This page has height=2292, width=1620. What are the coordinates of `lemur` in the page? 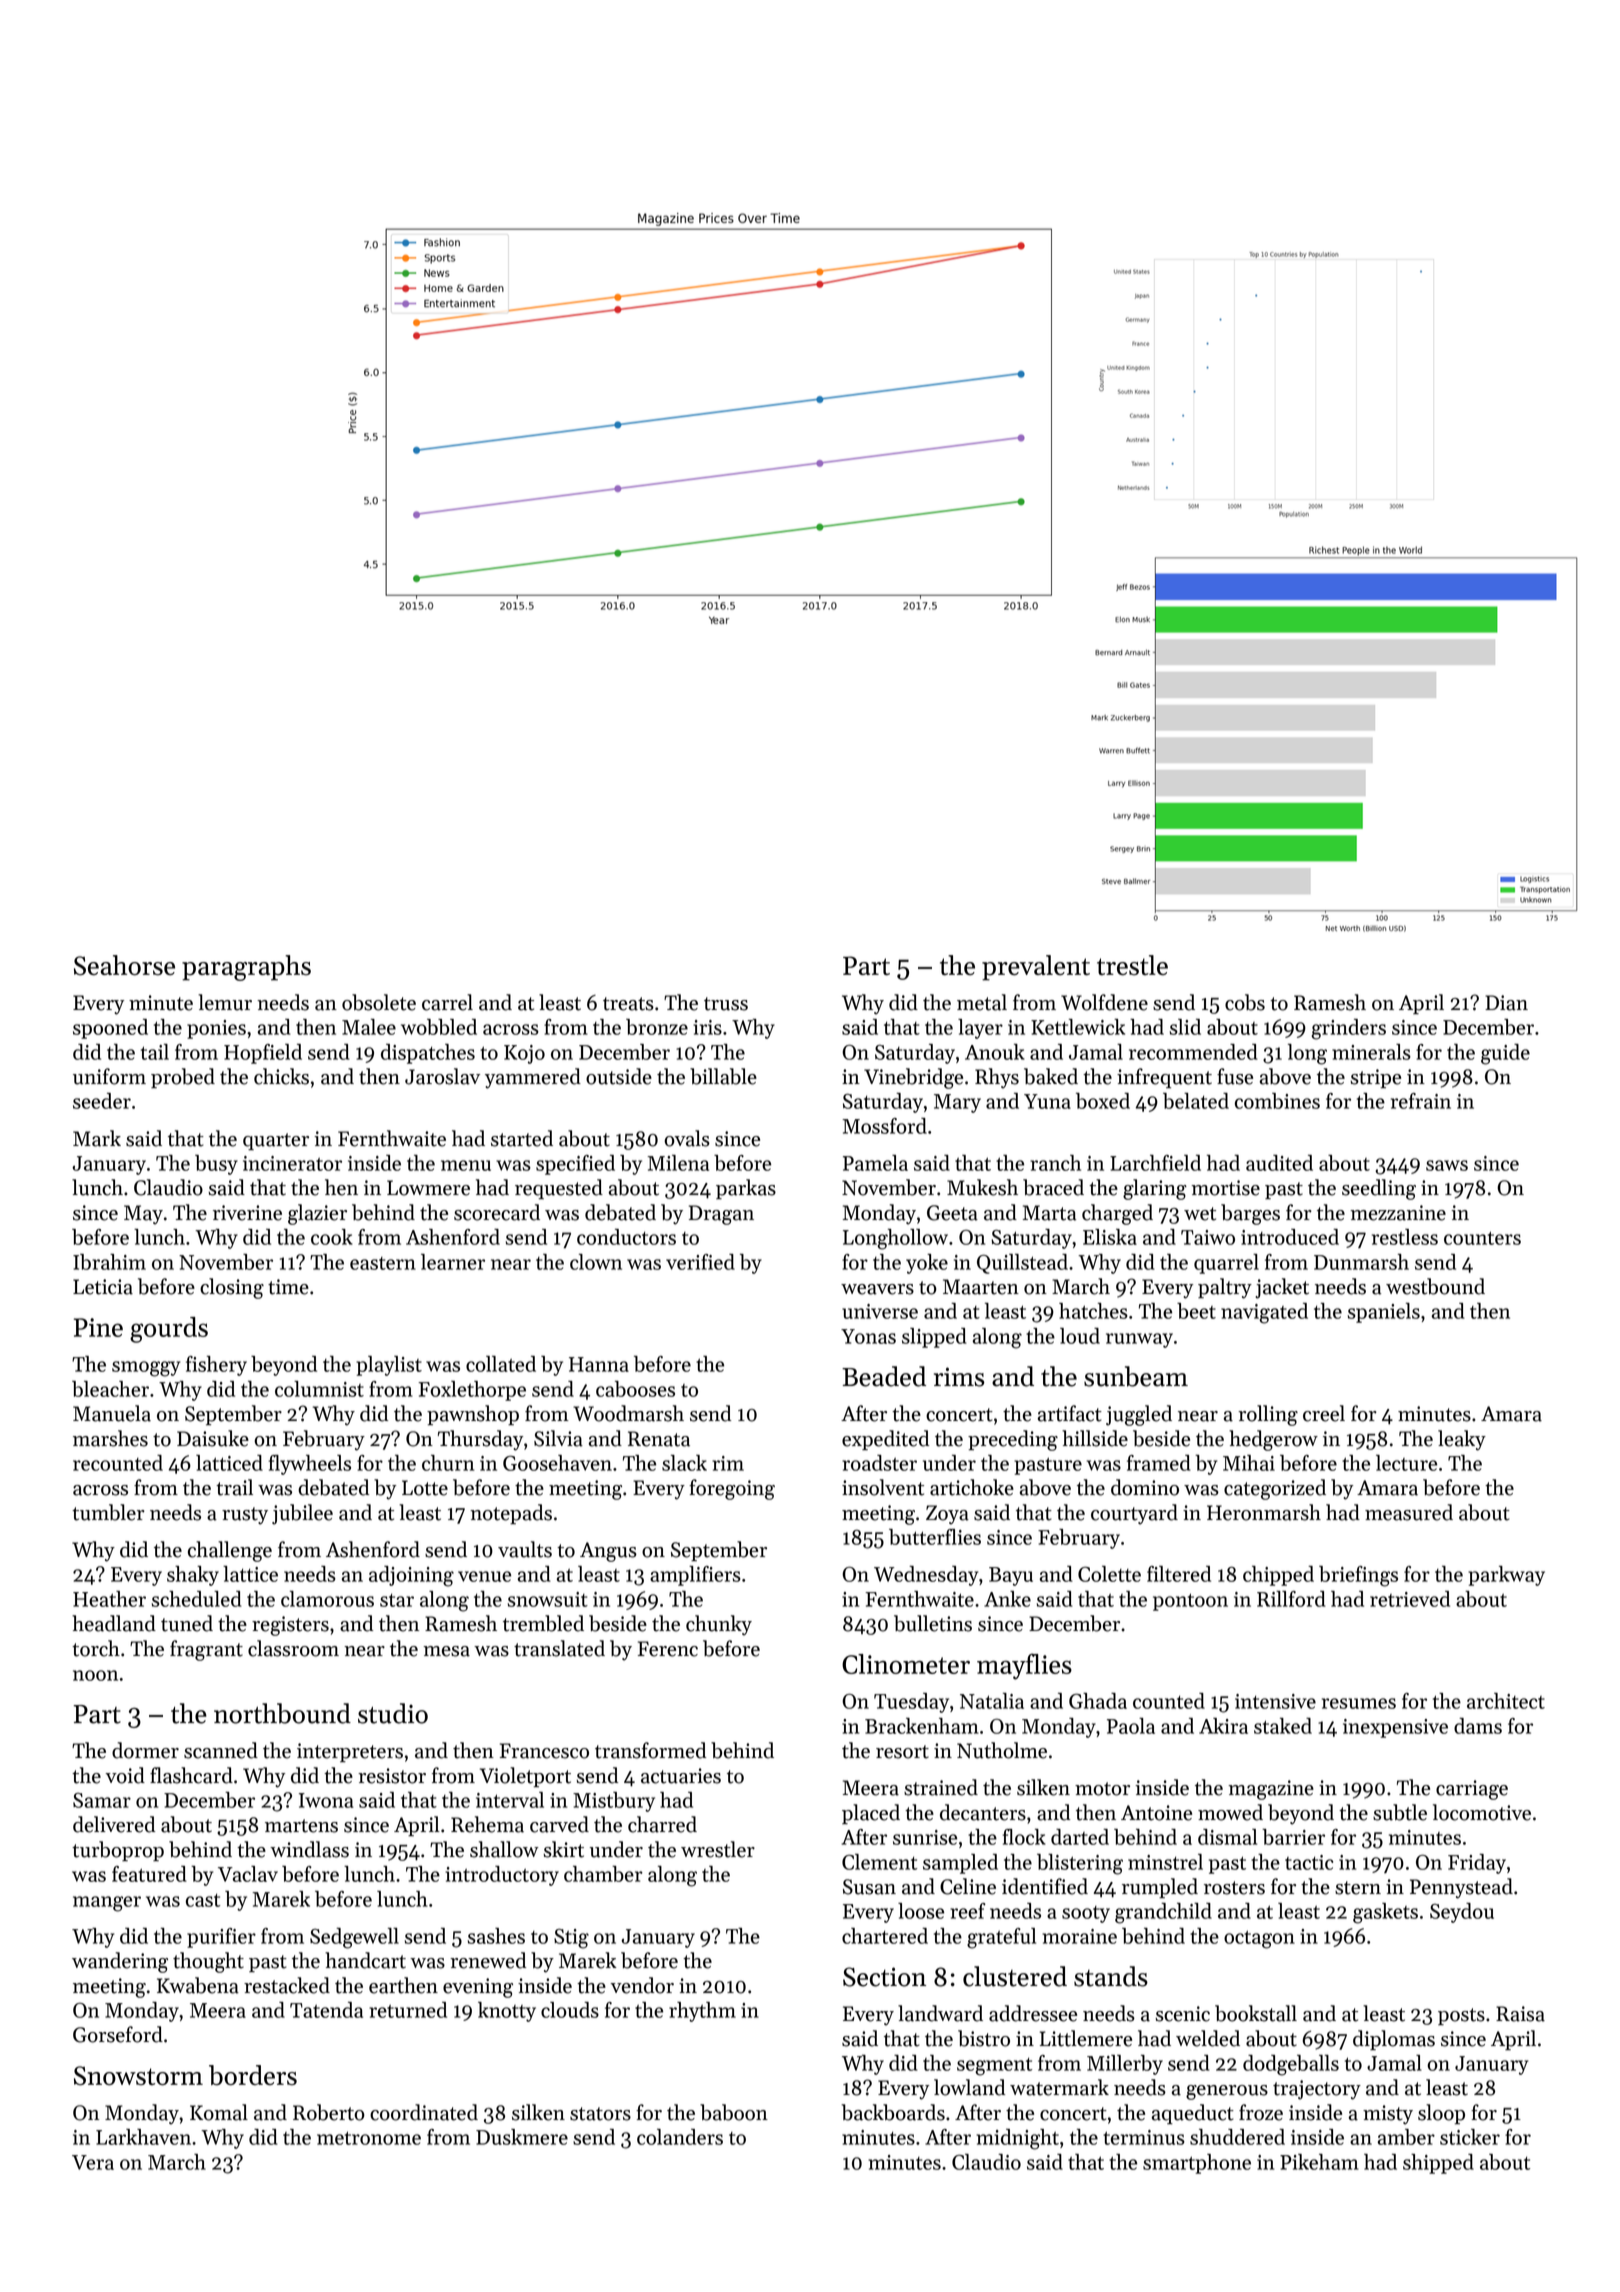 It's located at (225, 1002).
